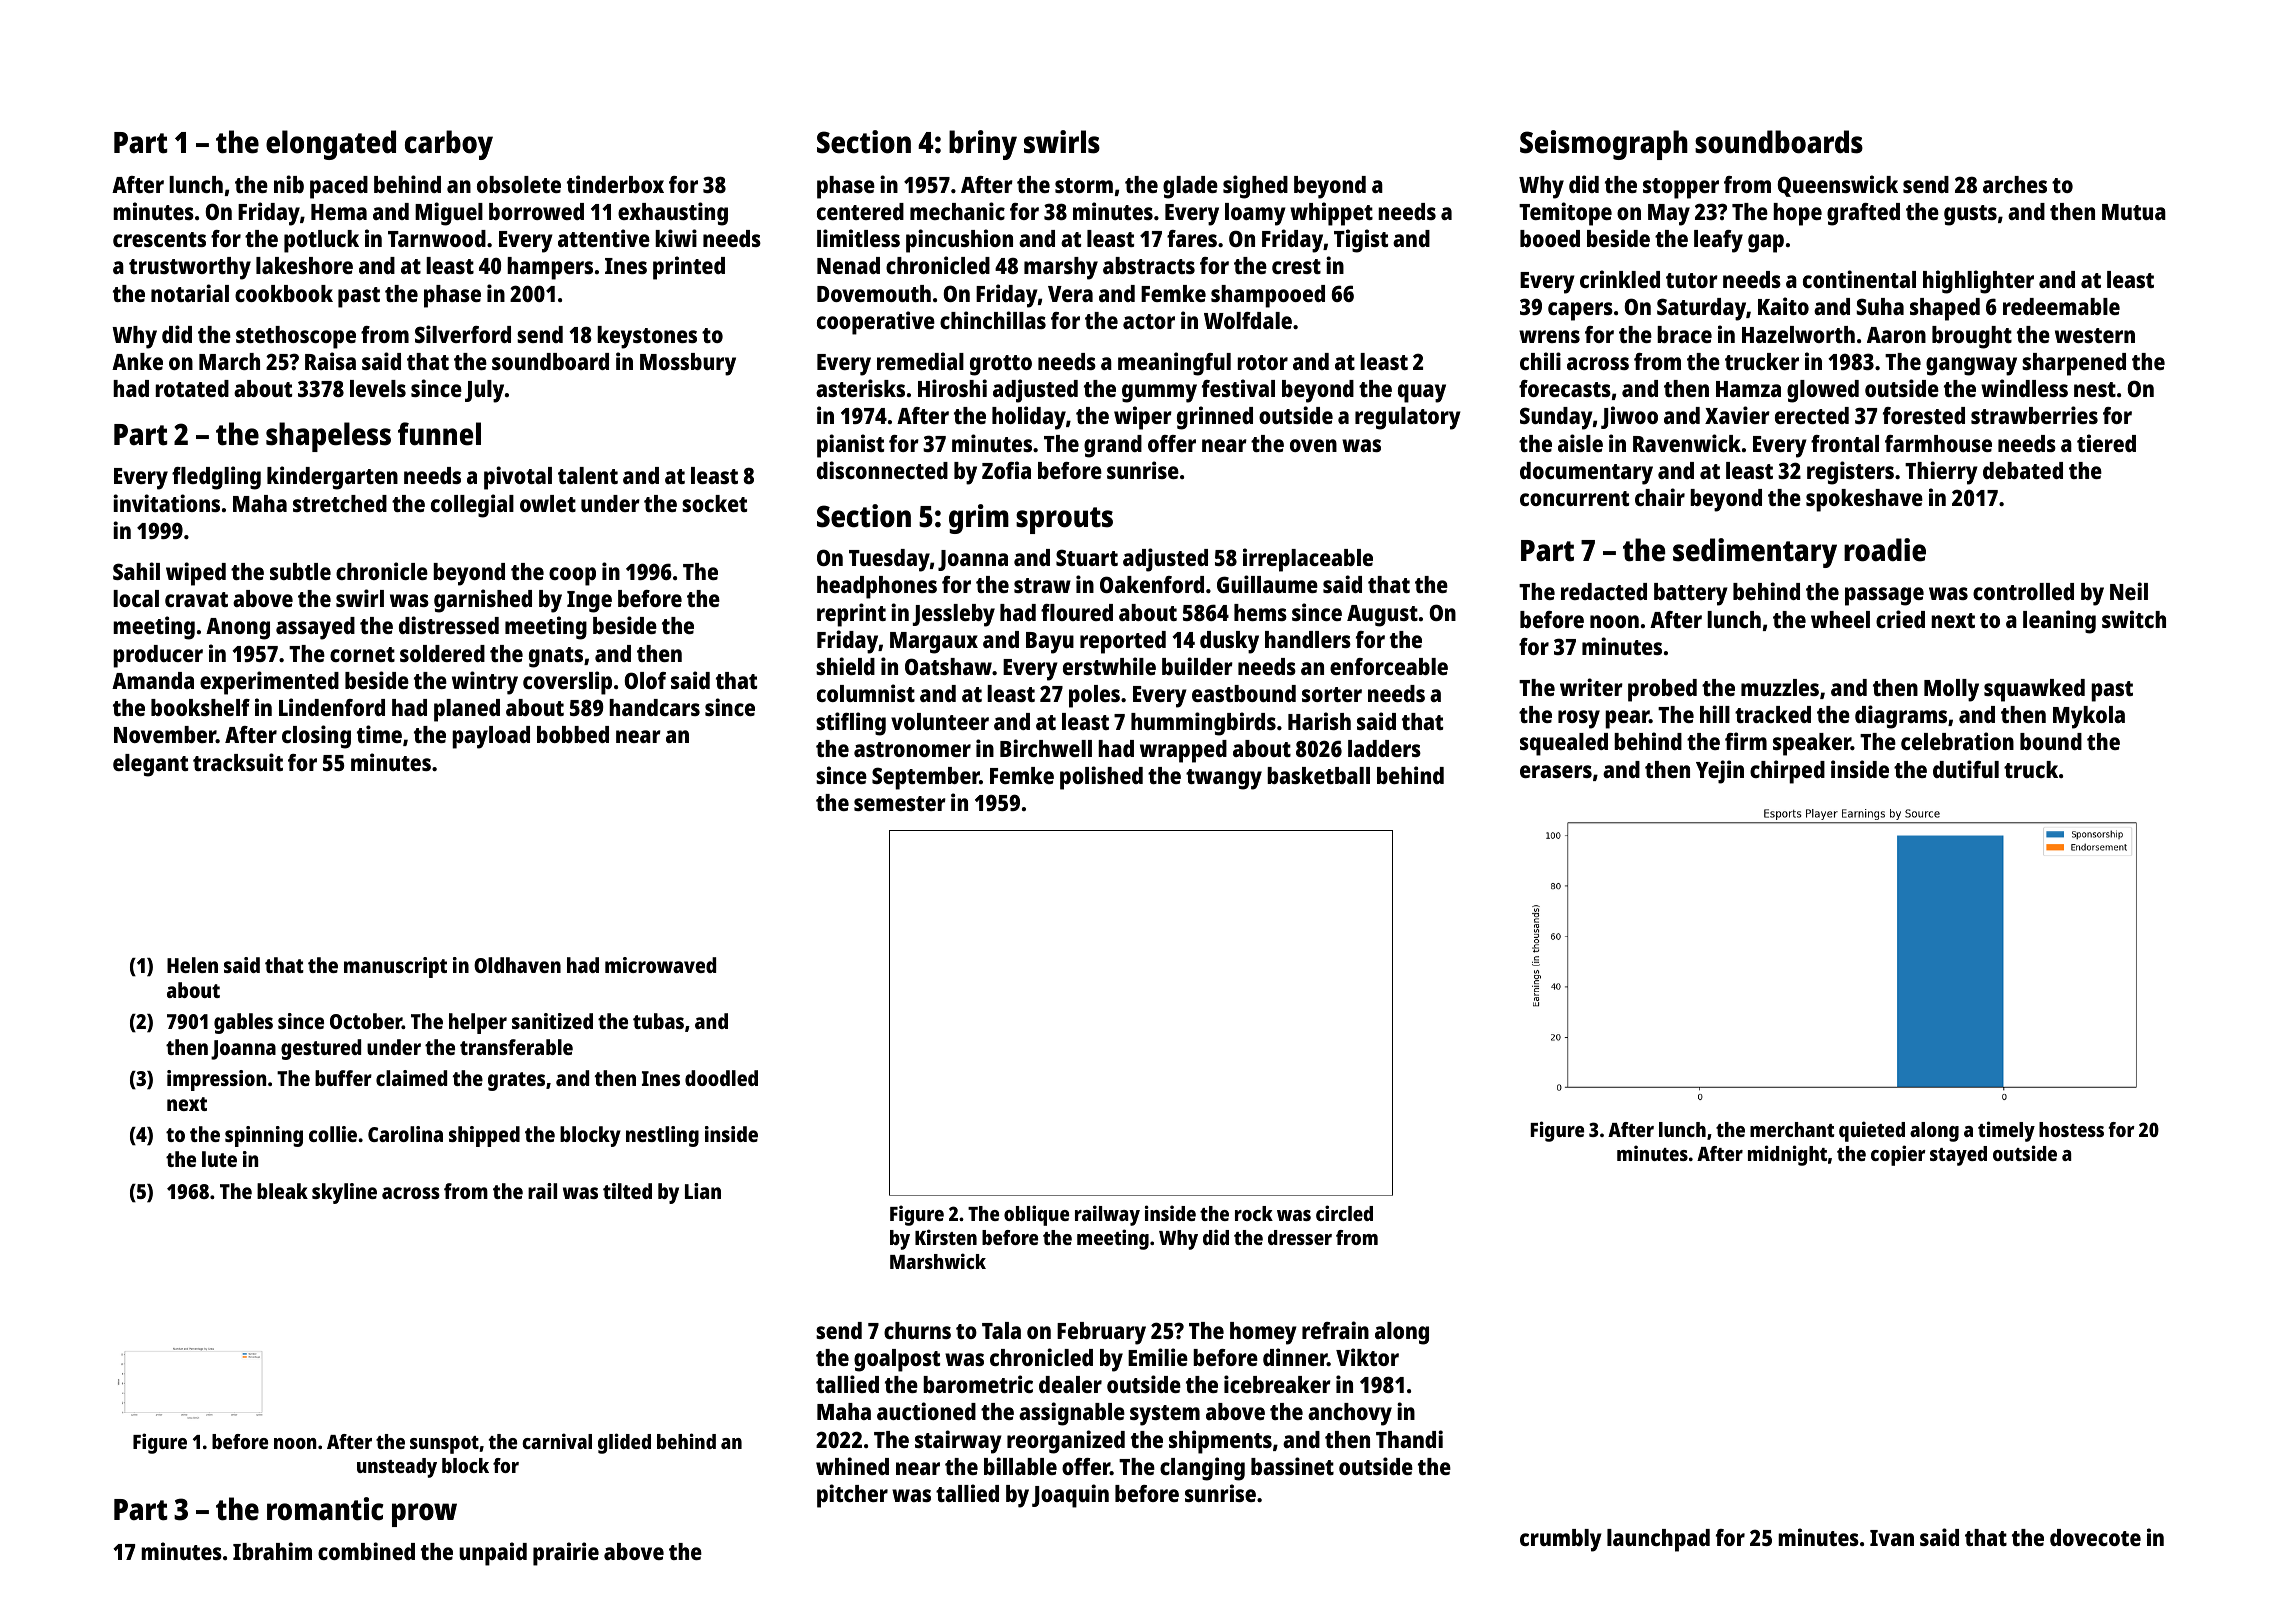  What do you see at coordinates (304, 265) in the screenshot?
I see `lakeshore` at bounding box center [304, 265].
